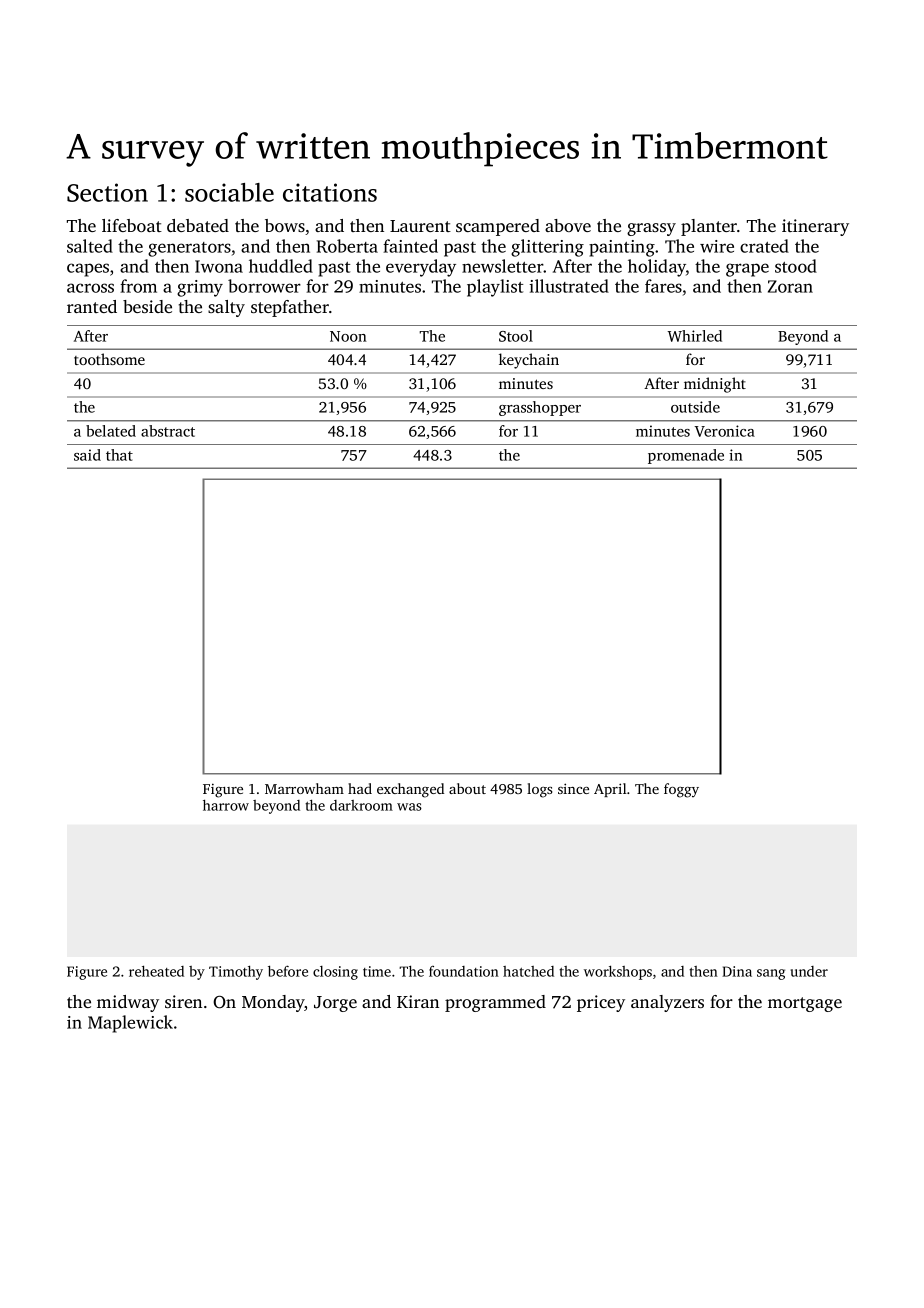 This image has width=924, height=1308. What do you see at coordinates (809, 971) in the image?
I see `under` at bounding box center [809, 971].
